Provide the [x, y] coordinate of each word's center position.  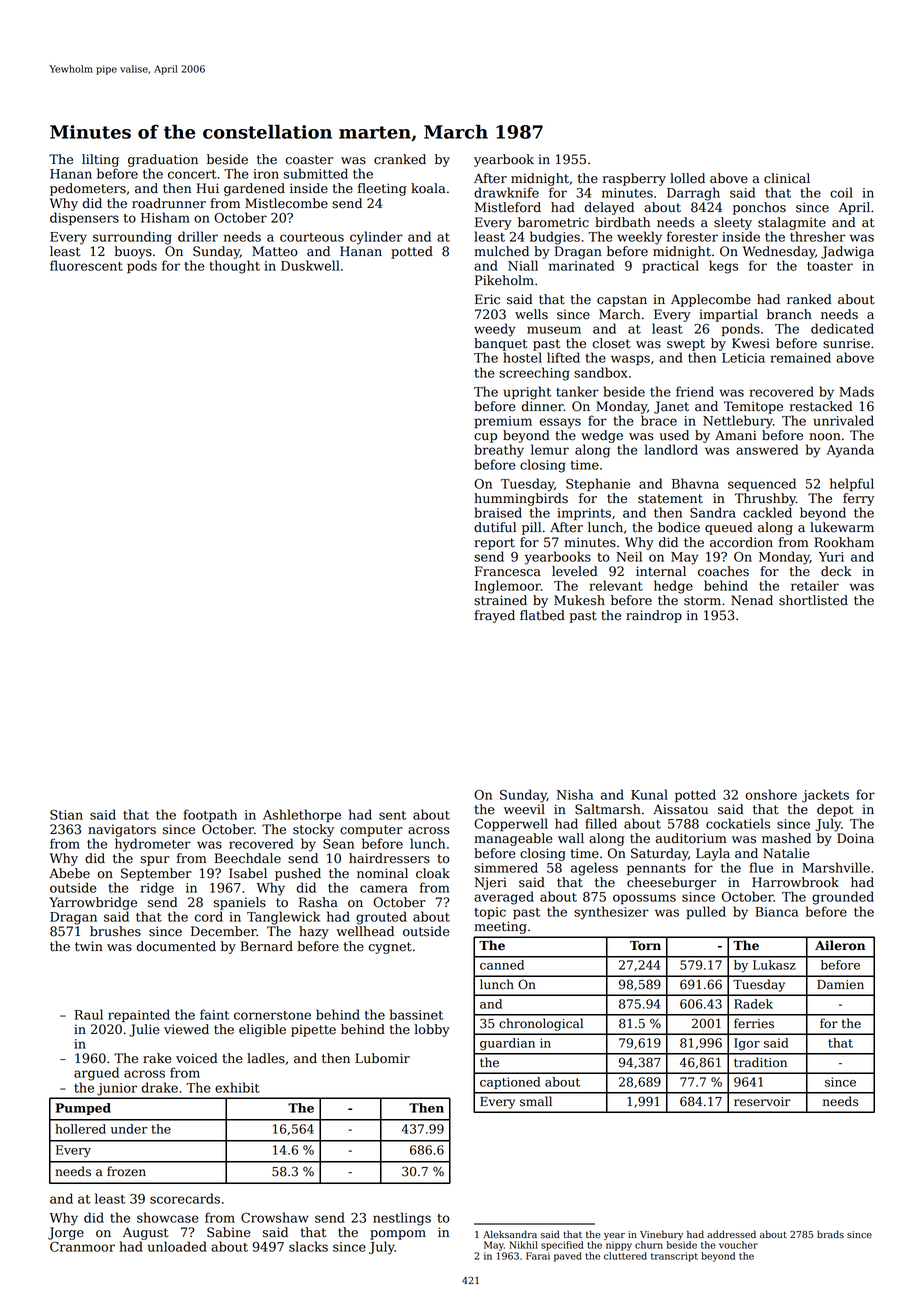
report [494, 544]
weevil [524, 809]
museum [554, 330]
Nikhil [523, 1245]
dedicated [842, 328]
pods [142, 266]
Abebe [69, 873]
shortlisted [813, 600]
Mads [856, 391]
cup [485, 438]
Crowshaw [275, 1217]
